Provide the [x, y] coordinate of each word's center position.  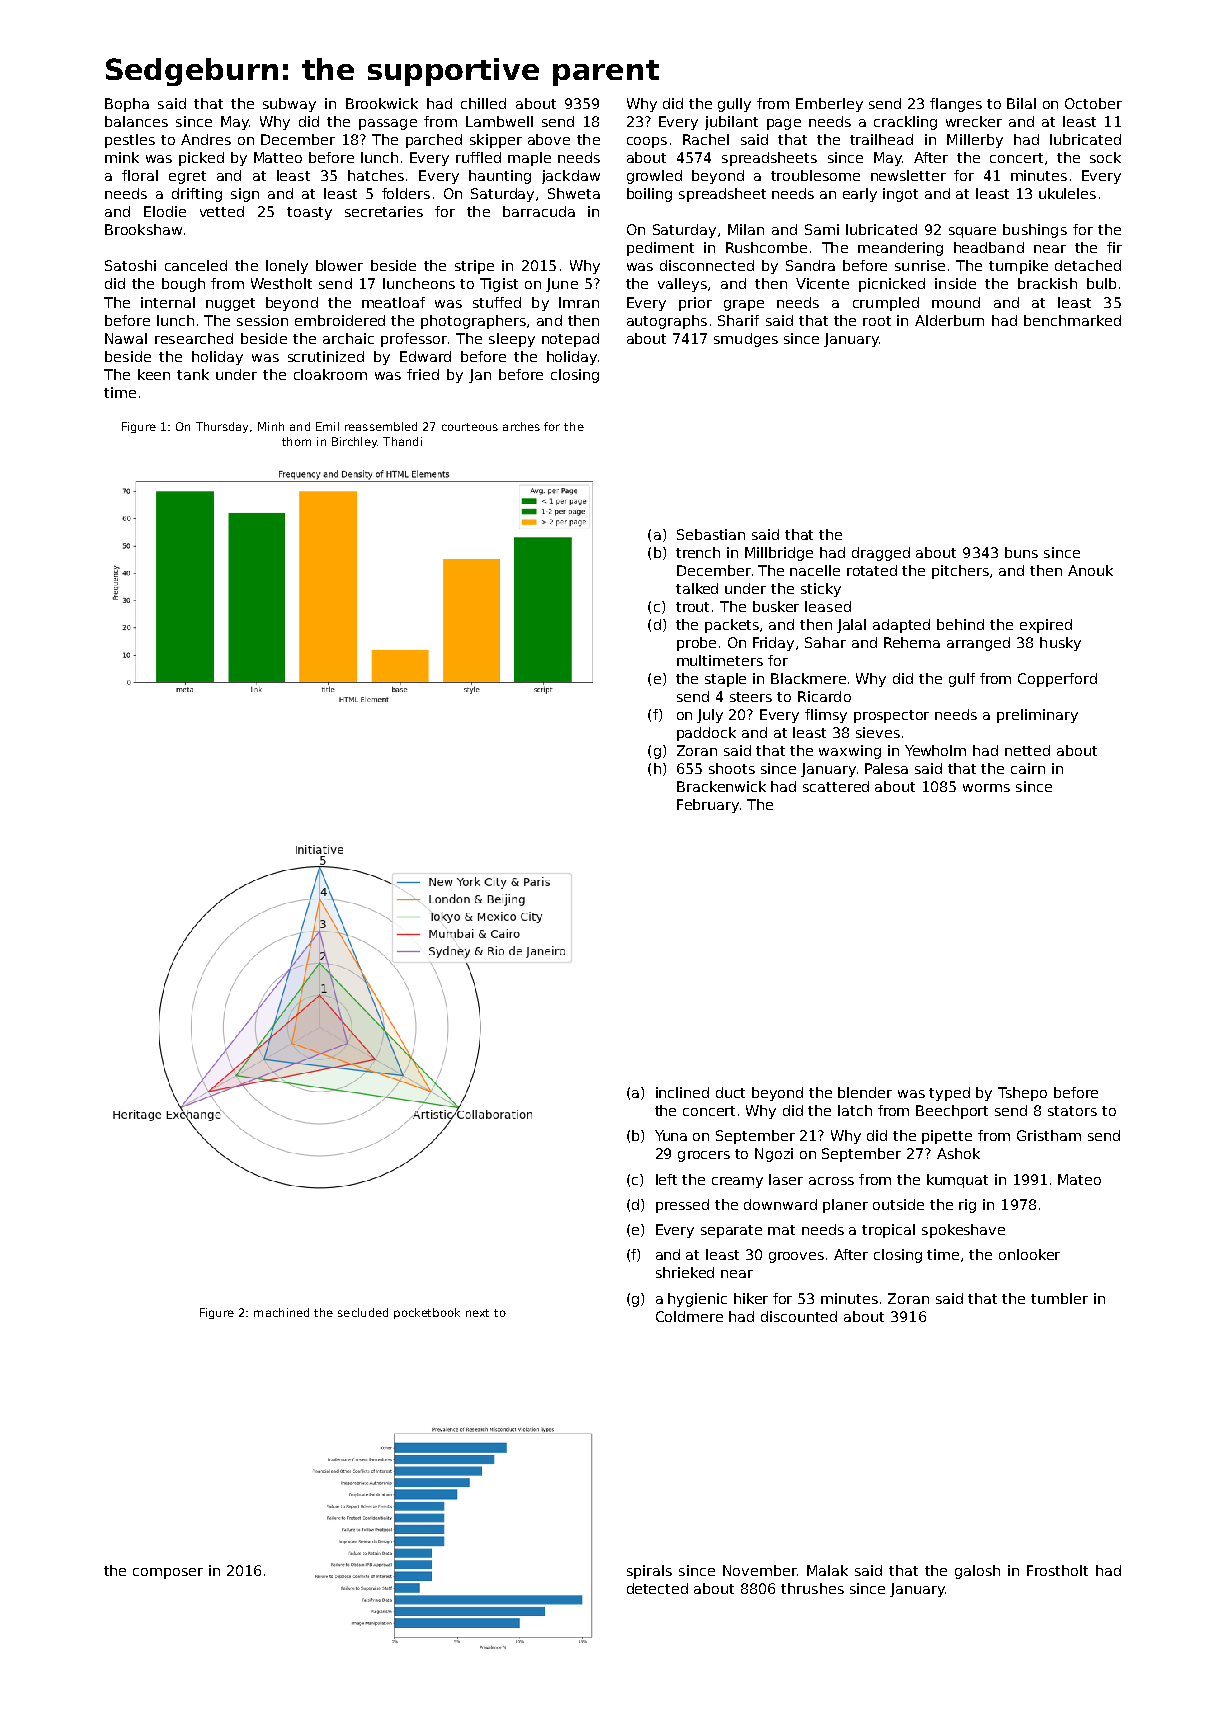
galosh [977, 1572]
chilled [483, 103]
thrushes [812, 1588]
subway [289, 105]
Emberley [829, 105]
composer [168, 1573]
